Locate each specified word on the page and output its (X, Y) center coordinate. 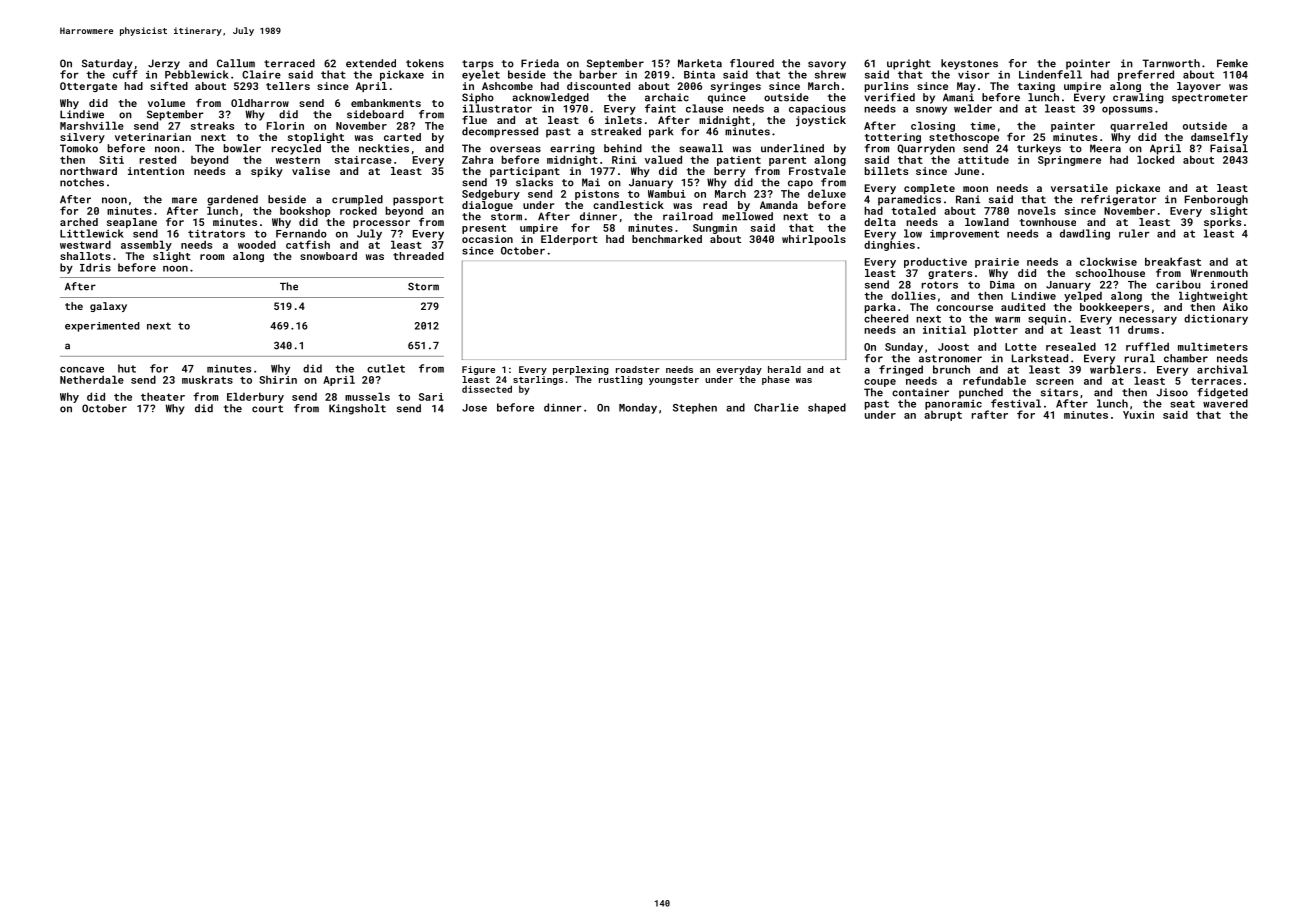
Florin (285, 125)
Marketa (700, 63)
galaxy (108, 307)
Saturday (107, 64)
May (966, 87)
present (484, 229)
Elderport (569, 240)
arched (79, 222)
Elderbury (255, 397)
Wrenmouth (1219, 273)
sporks (1222, 223)
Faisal (1229, 148)
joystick (821, 121)
